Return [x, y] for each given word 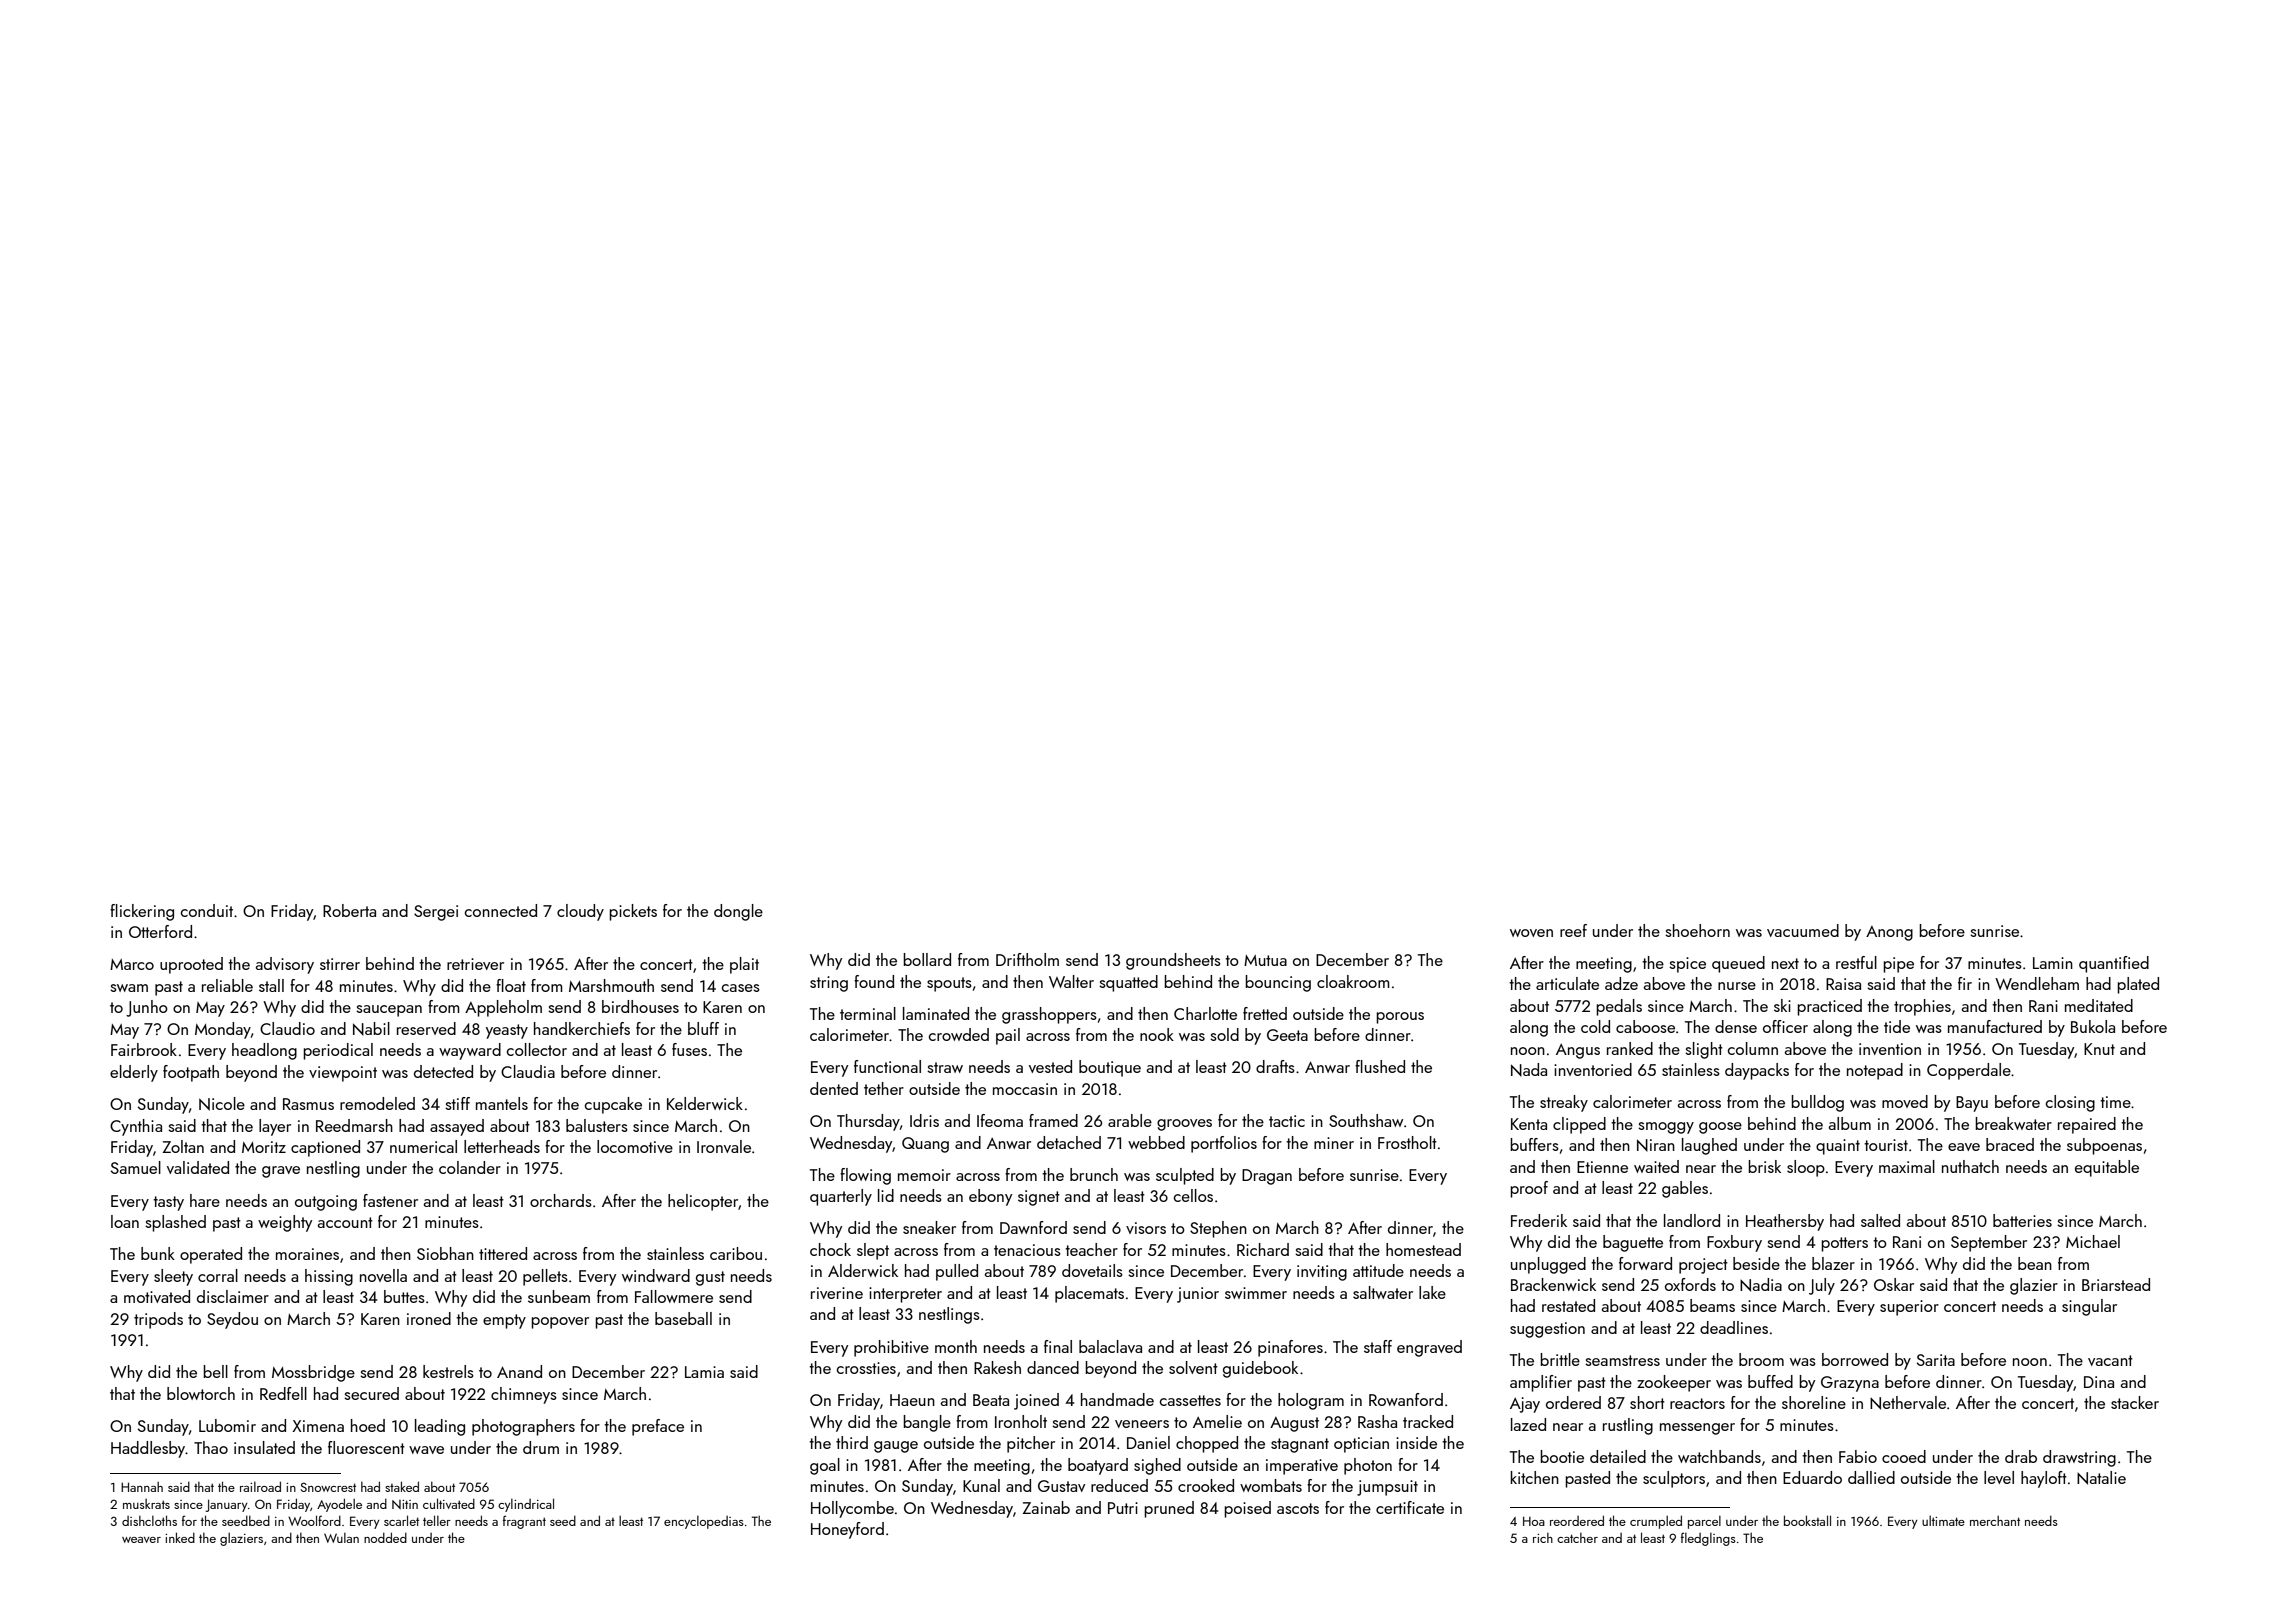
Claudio [287, 1028]
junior [1198, 1295]
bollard [927, 959]
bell [215, 1371]
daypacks [1757, 1071]
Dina [2099, 1382]
